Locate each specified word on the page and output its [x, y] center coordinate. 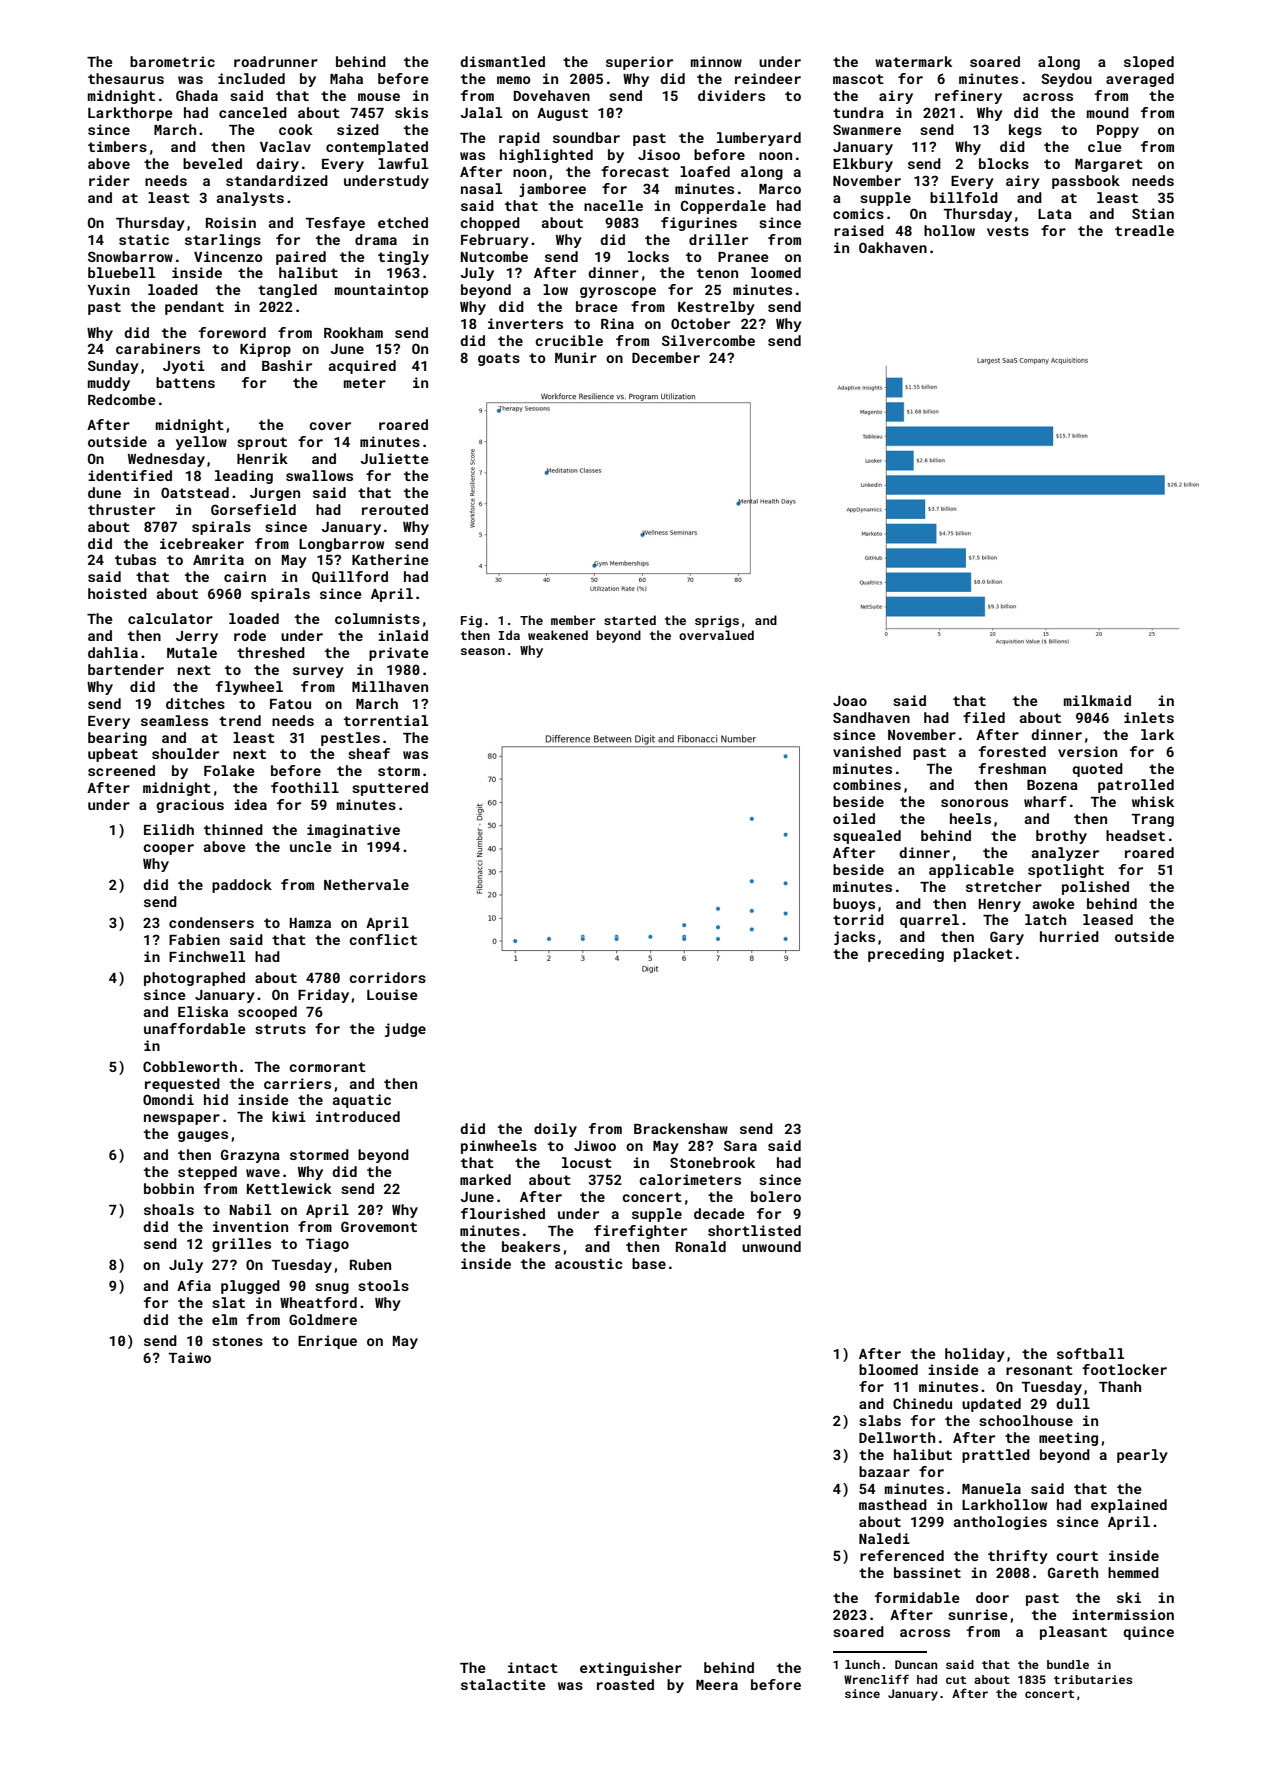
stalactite [503, 1684]
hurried [1069, 936]
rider [109, 180]
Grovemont [379, 1226]
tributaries [1093, 1679]
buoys [854, 905]
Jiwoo [595, 1145]
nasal [481, 188]
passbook [1086, 182]
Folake [229, 770]
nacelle [613, 205]
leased [1108, 919]
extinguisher [631, 1669]
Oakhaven [893, 247]
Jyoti [184, 367]
